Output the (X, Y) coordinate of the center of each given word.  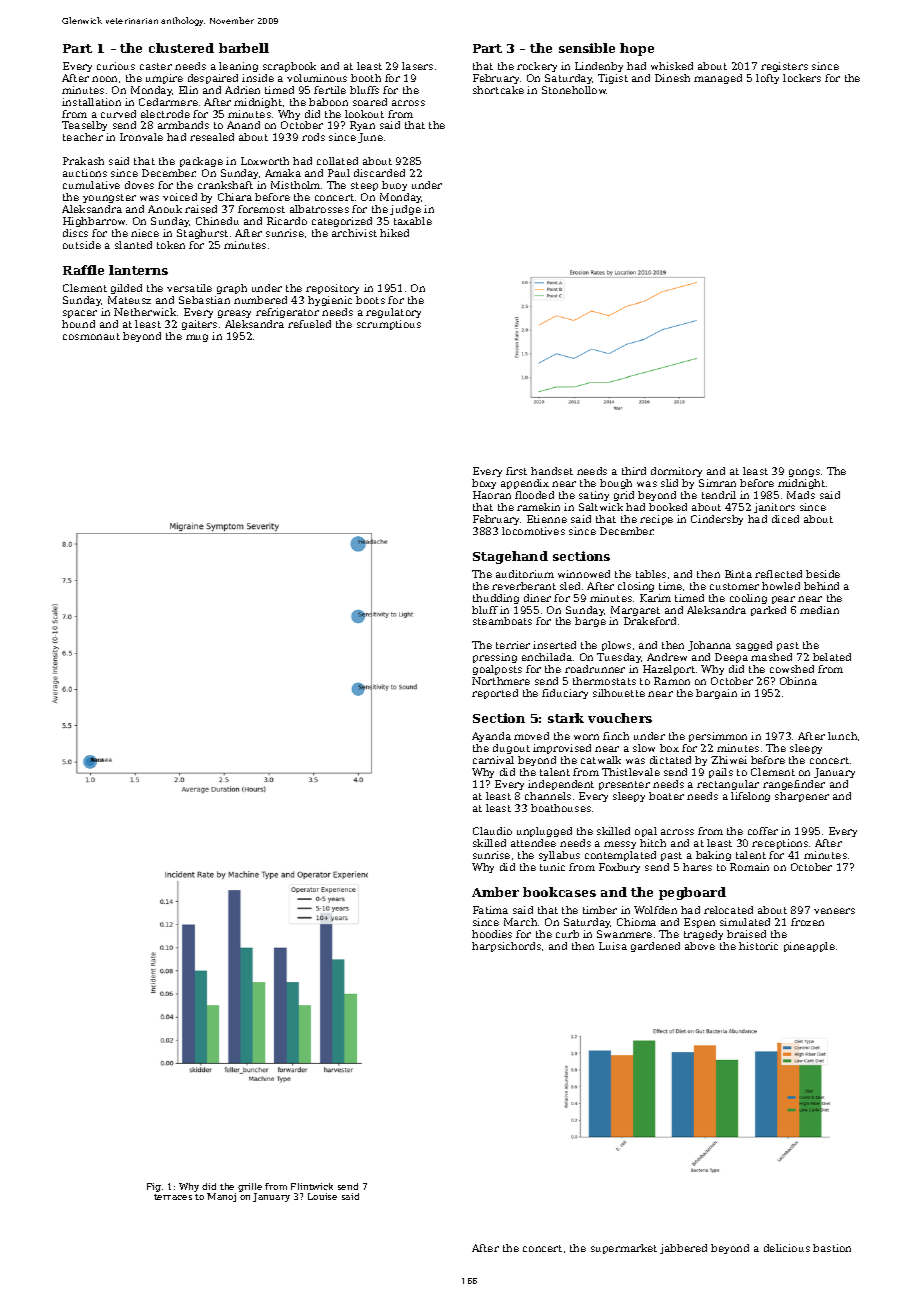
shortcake (498, 90)
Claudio (492, 831)
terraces (173, 1197)
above (700, 946)
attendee (533, 843)
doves (139, 185)
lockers (802, 78)
